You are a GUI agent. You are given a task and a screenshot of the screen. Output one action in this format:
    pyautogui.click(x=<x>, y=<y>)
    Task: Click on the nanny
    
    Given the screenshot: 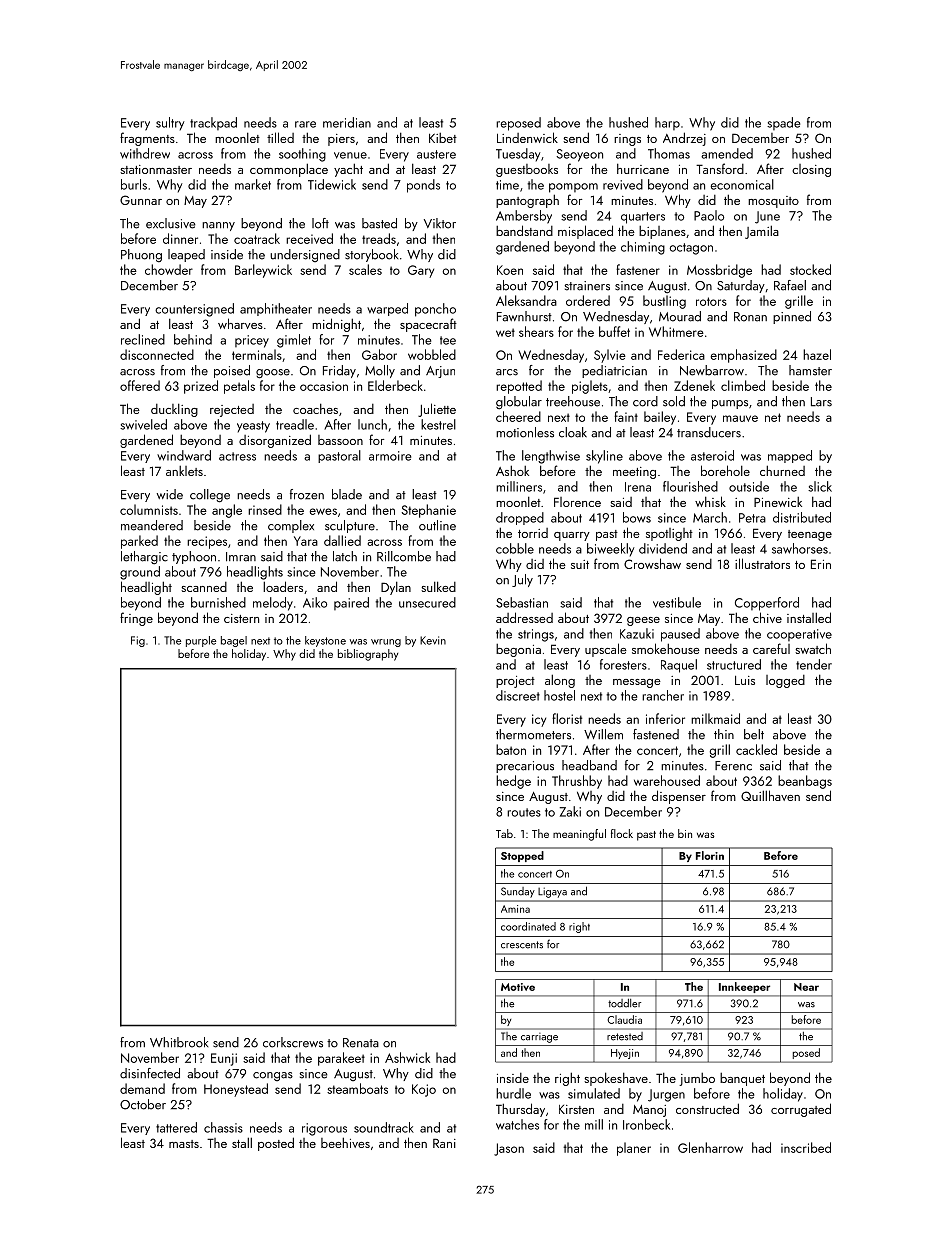 What is the action you would take?
    pyautogui.click(x=218, y=226)
